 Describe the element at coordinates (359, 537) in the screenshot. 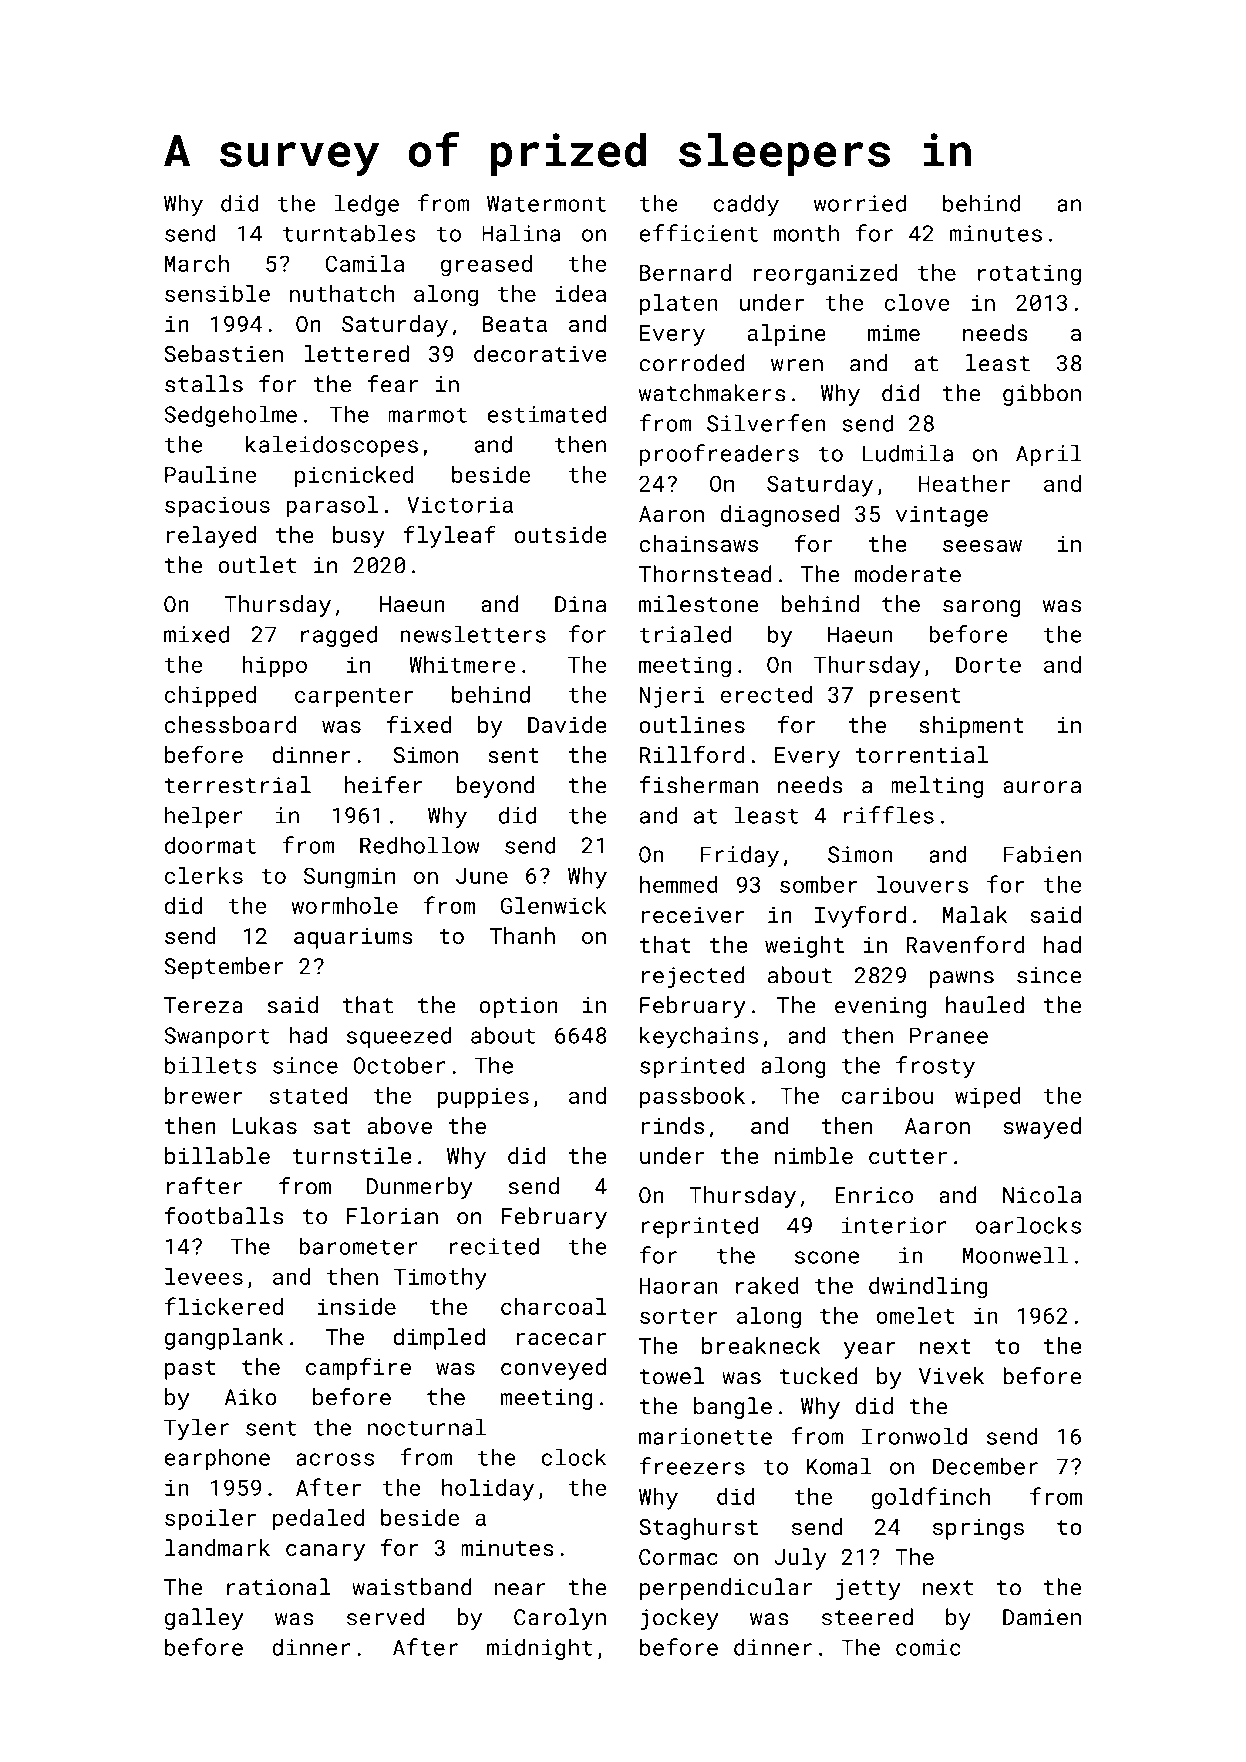

I see `busy` at that location.
